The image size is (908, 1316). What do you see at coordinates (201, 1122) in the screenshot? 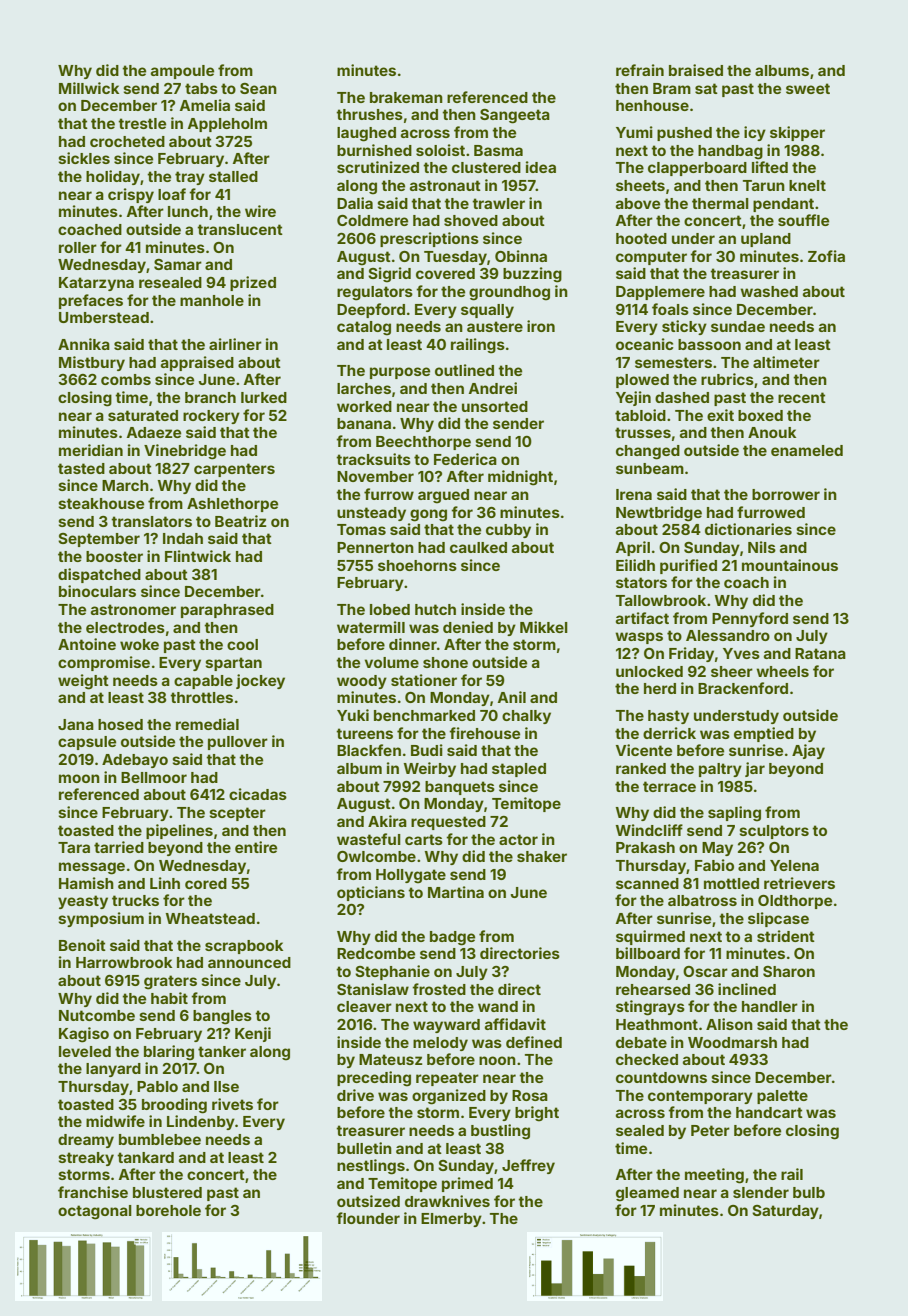
I see `Lindenby` at bounding box center [201, 1122].
